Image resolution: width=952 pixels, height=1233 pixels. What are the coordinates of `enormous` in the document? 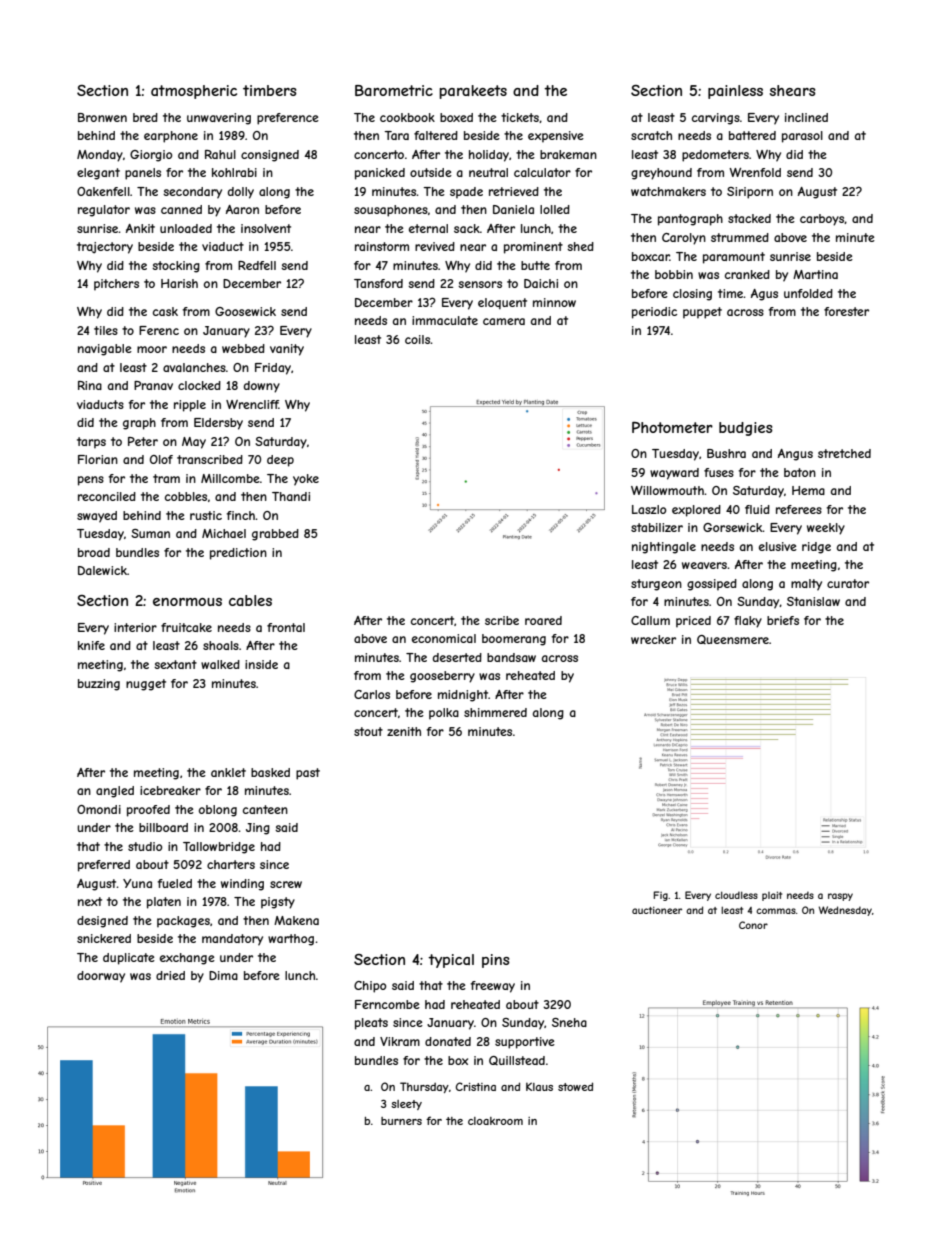 It's located at (187, 602).
